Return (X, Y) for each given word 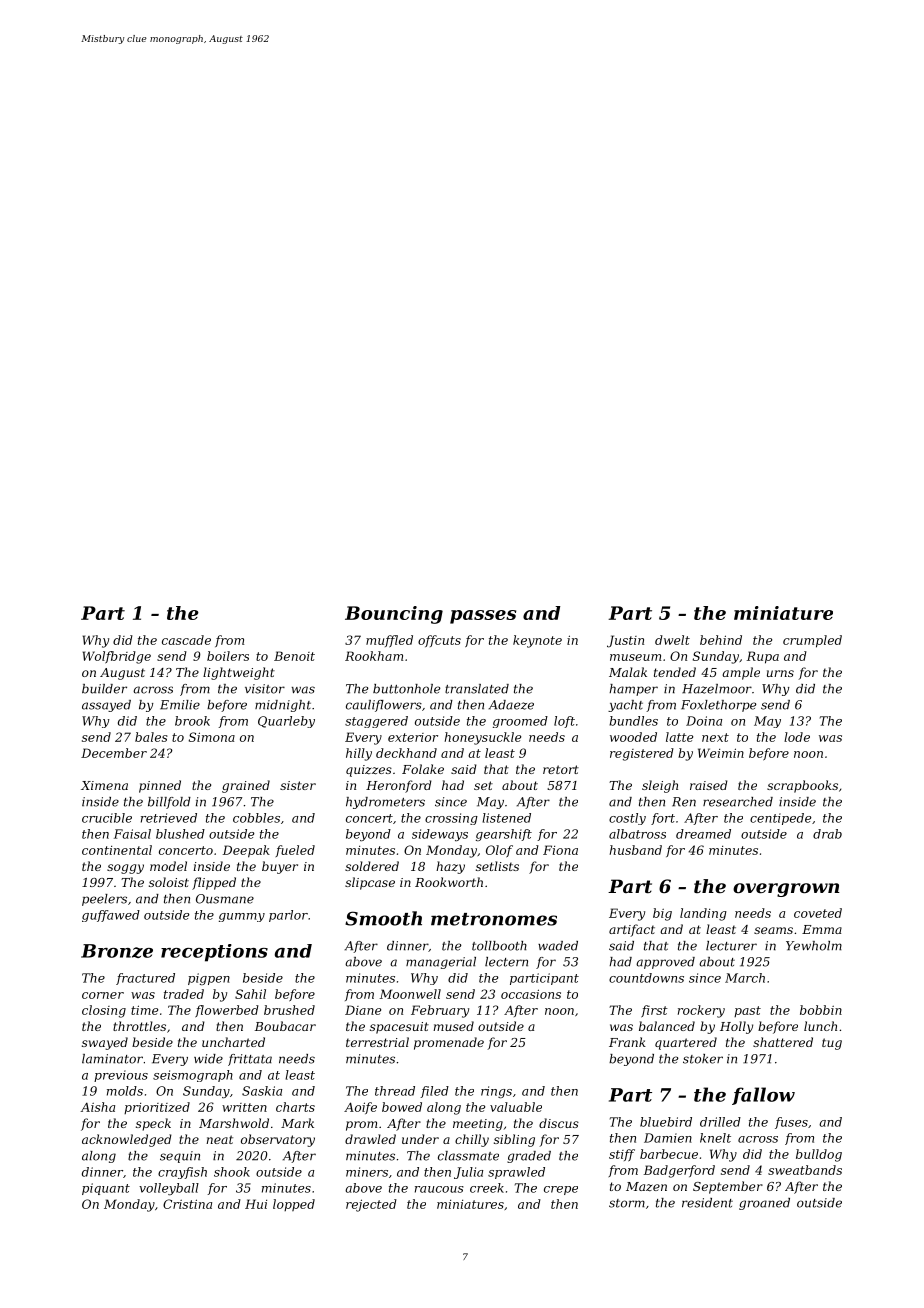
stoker (703, 1059)
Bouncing (394, 615)
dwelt (672, 640)
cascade (186, 640)
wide (208, 1059)
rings (496, 1092)
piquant (106, 1189)
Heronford (399, 786)
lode (797, 737)
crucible (107, 818)
